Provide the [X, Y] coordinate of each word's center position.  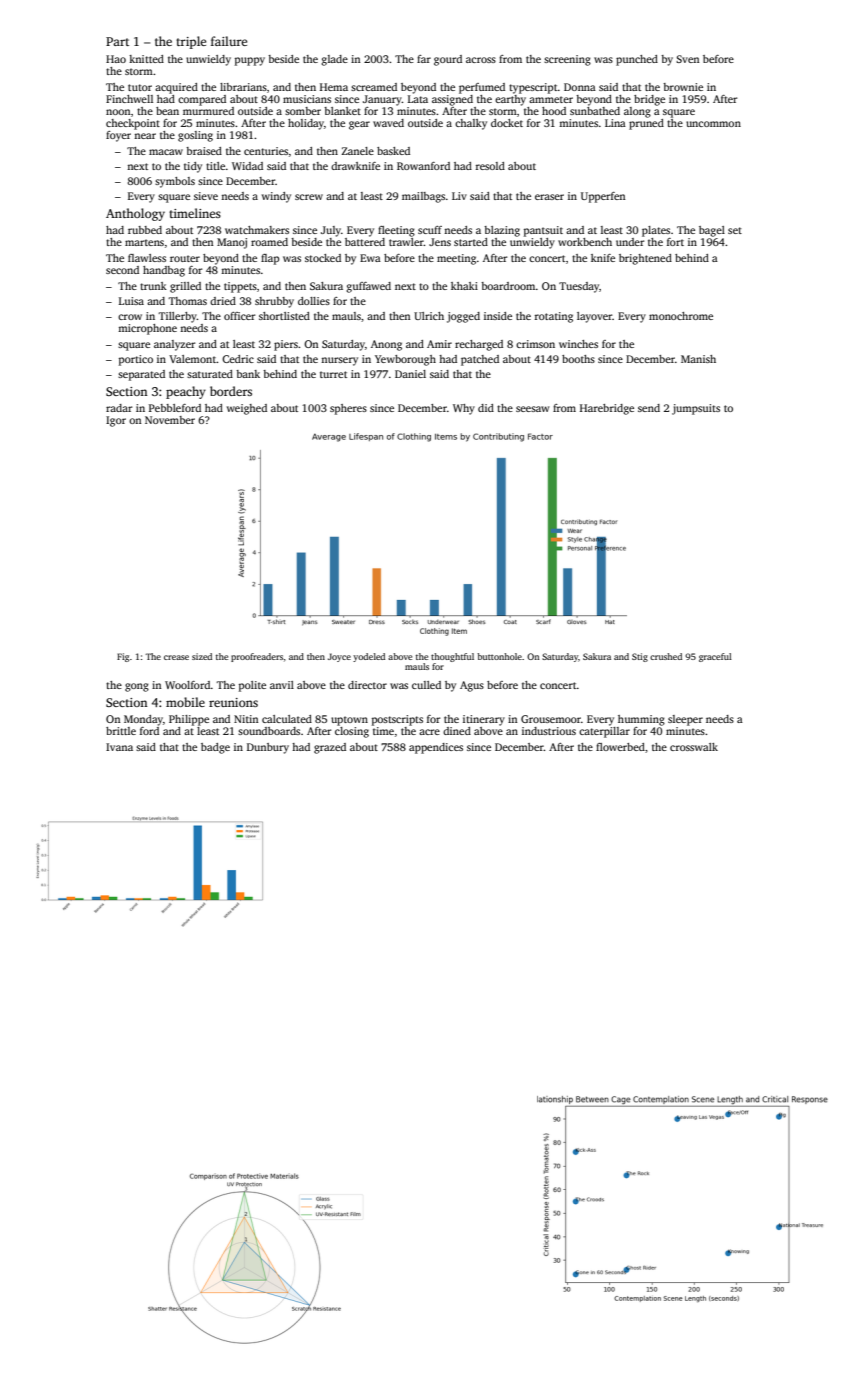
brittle [121, 731]
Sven [687, 59]
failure [229, 41]
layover [594, 317]
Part [117, 41]
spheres [348, 409]
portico [136, 360]
